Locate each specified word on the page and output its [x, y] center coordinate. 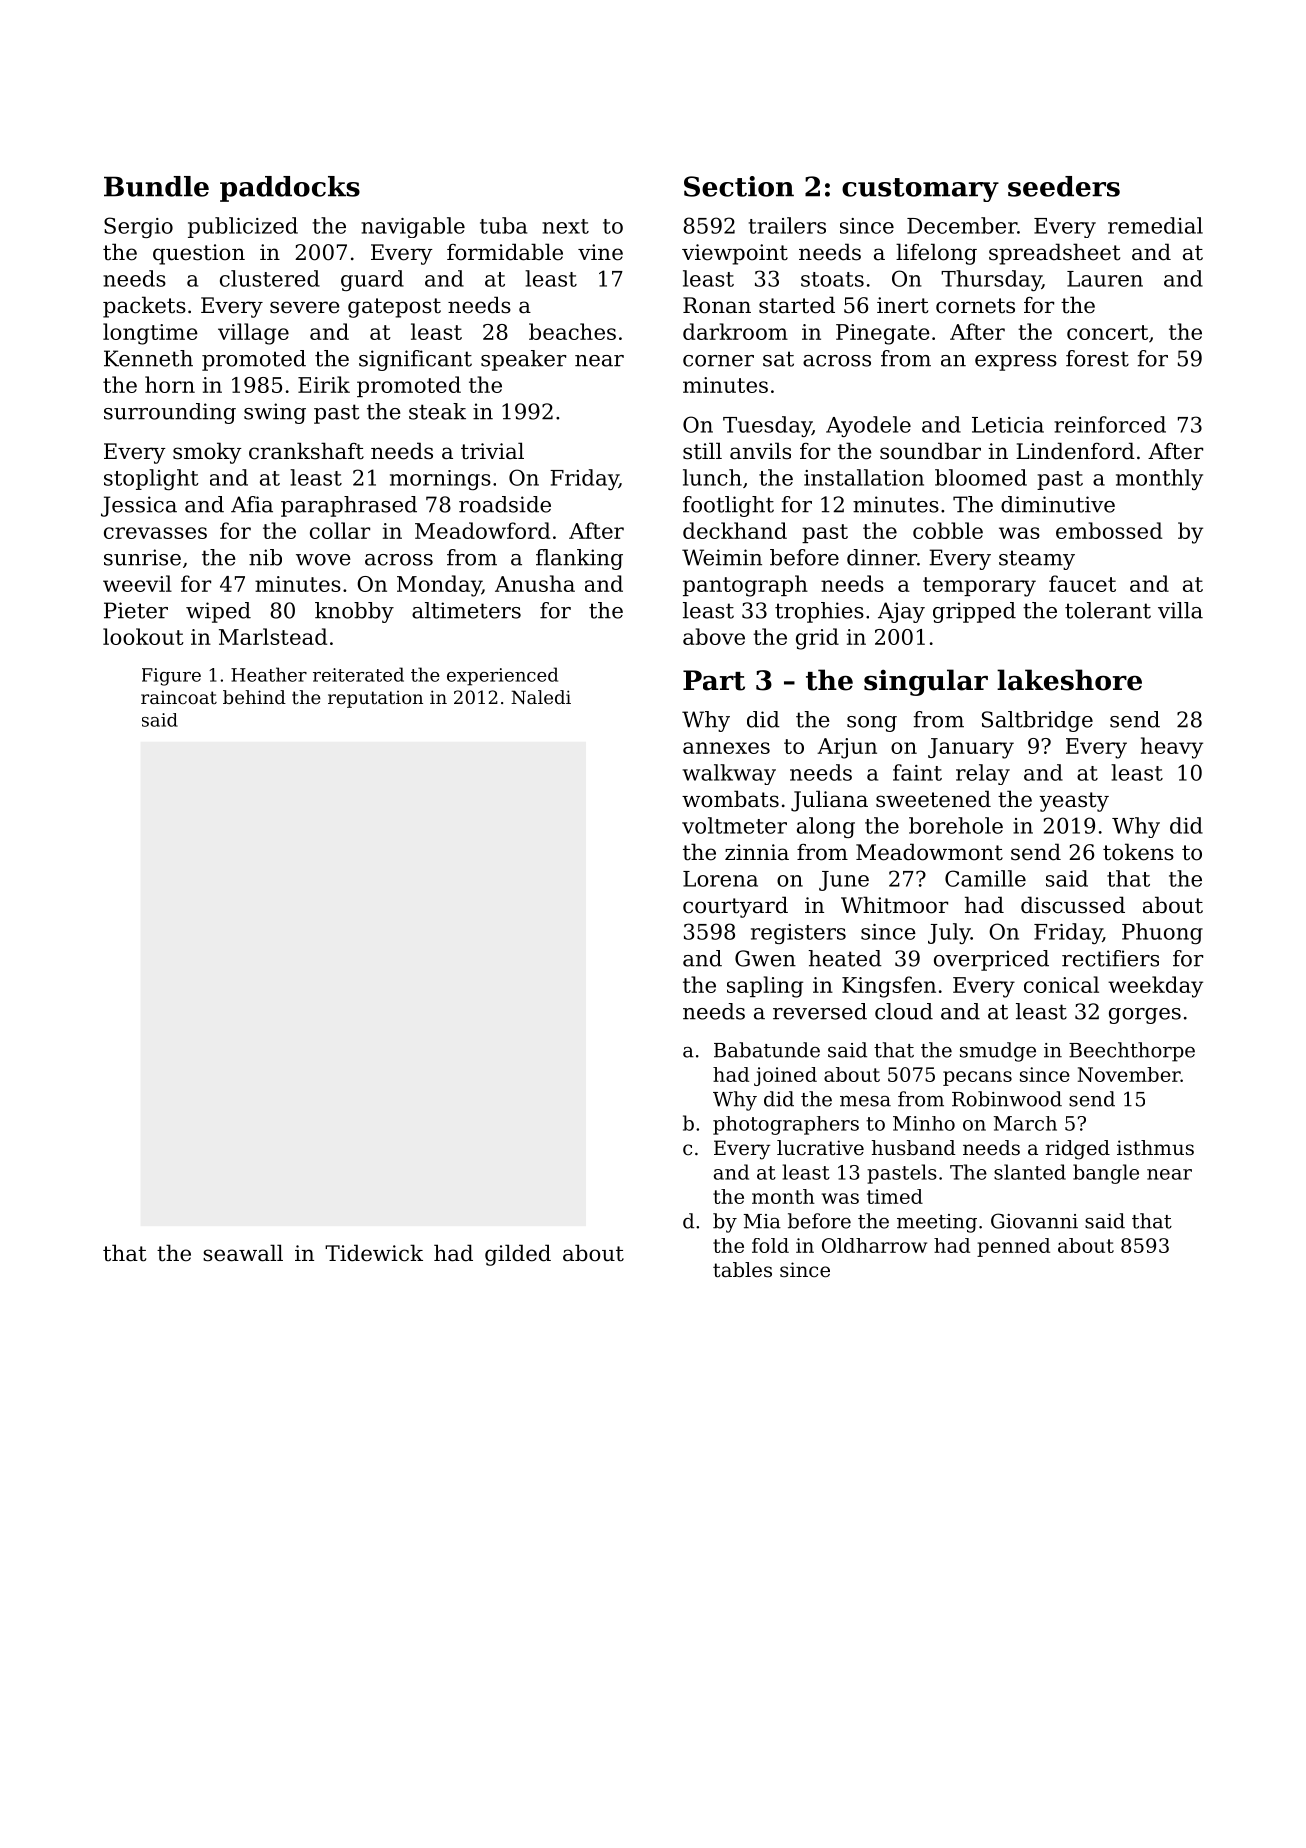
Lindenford [1075, 451]
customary [920, 190]
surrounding [170, 413]
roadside [505, 504]
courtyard [735, 907]
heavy [1172, 748]
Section [739, 186]
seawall [243, 1253]
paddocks [290, 189]
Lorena [720, 879]
